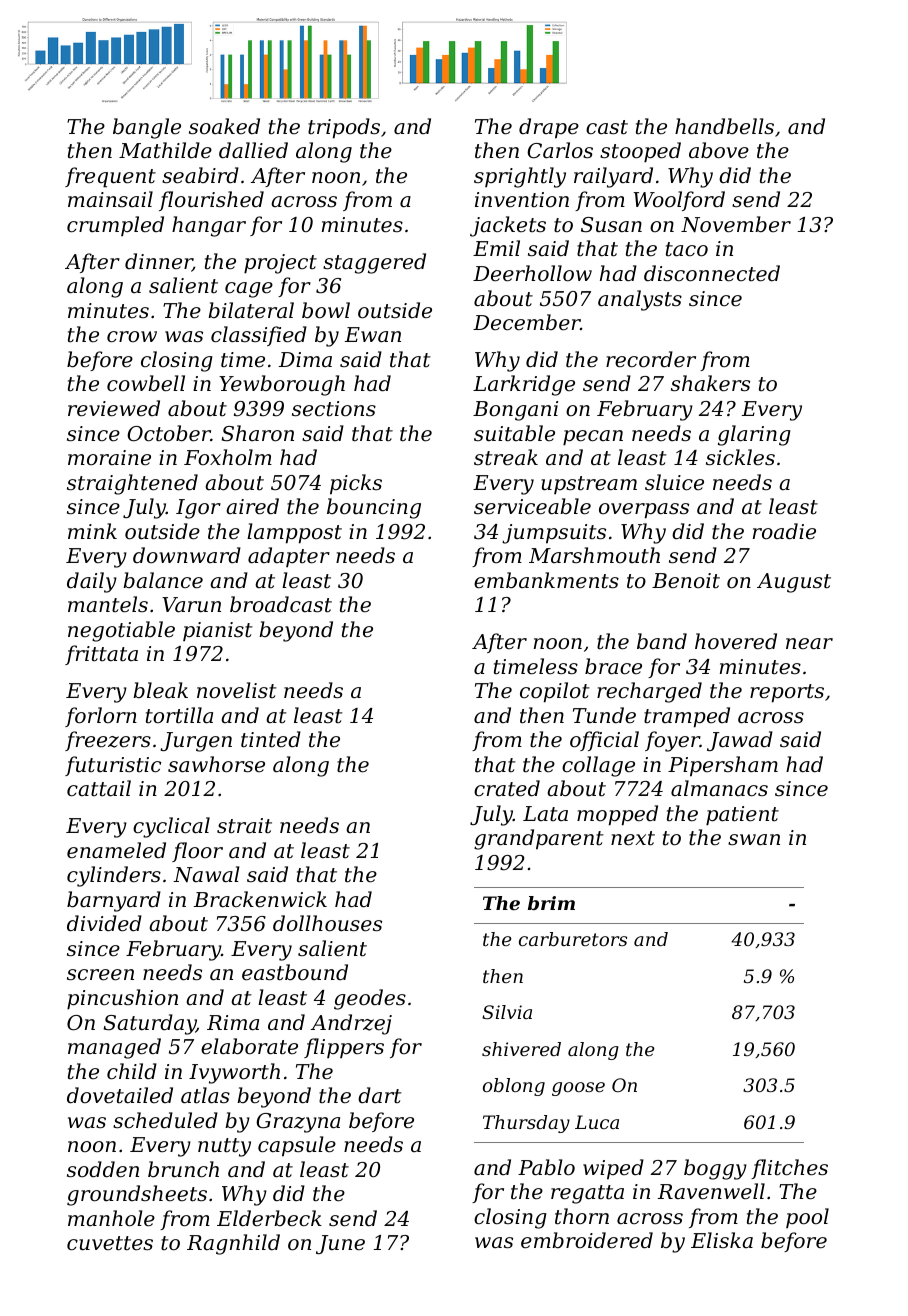 The width and height of the document is (908, 1316). Describe the element at coordinates (742, 816) in the document. I see `patient` at that location.
